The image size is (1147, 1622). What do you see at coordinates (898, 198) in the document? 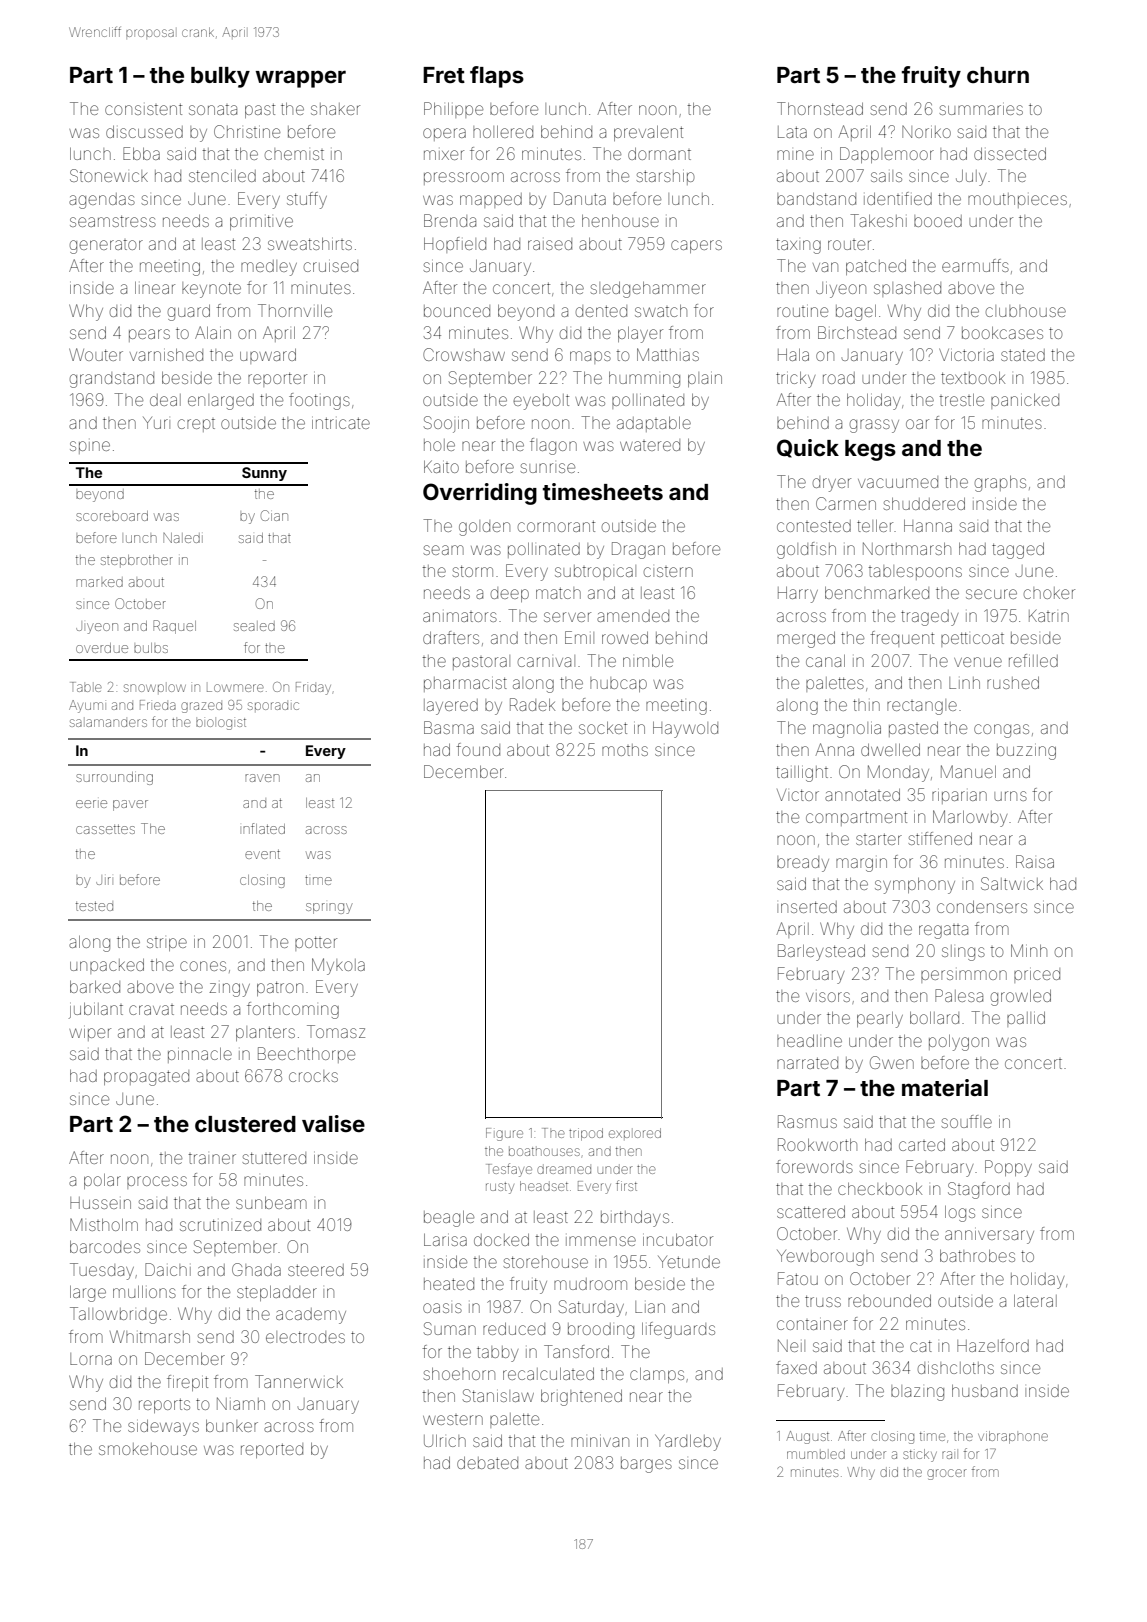
I see `identified` at bounding box center [898, 198].
